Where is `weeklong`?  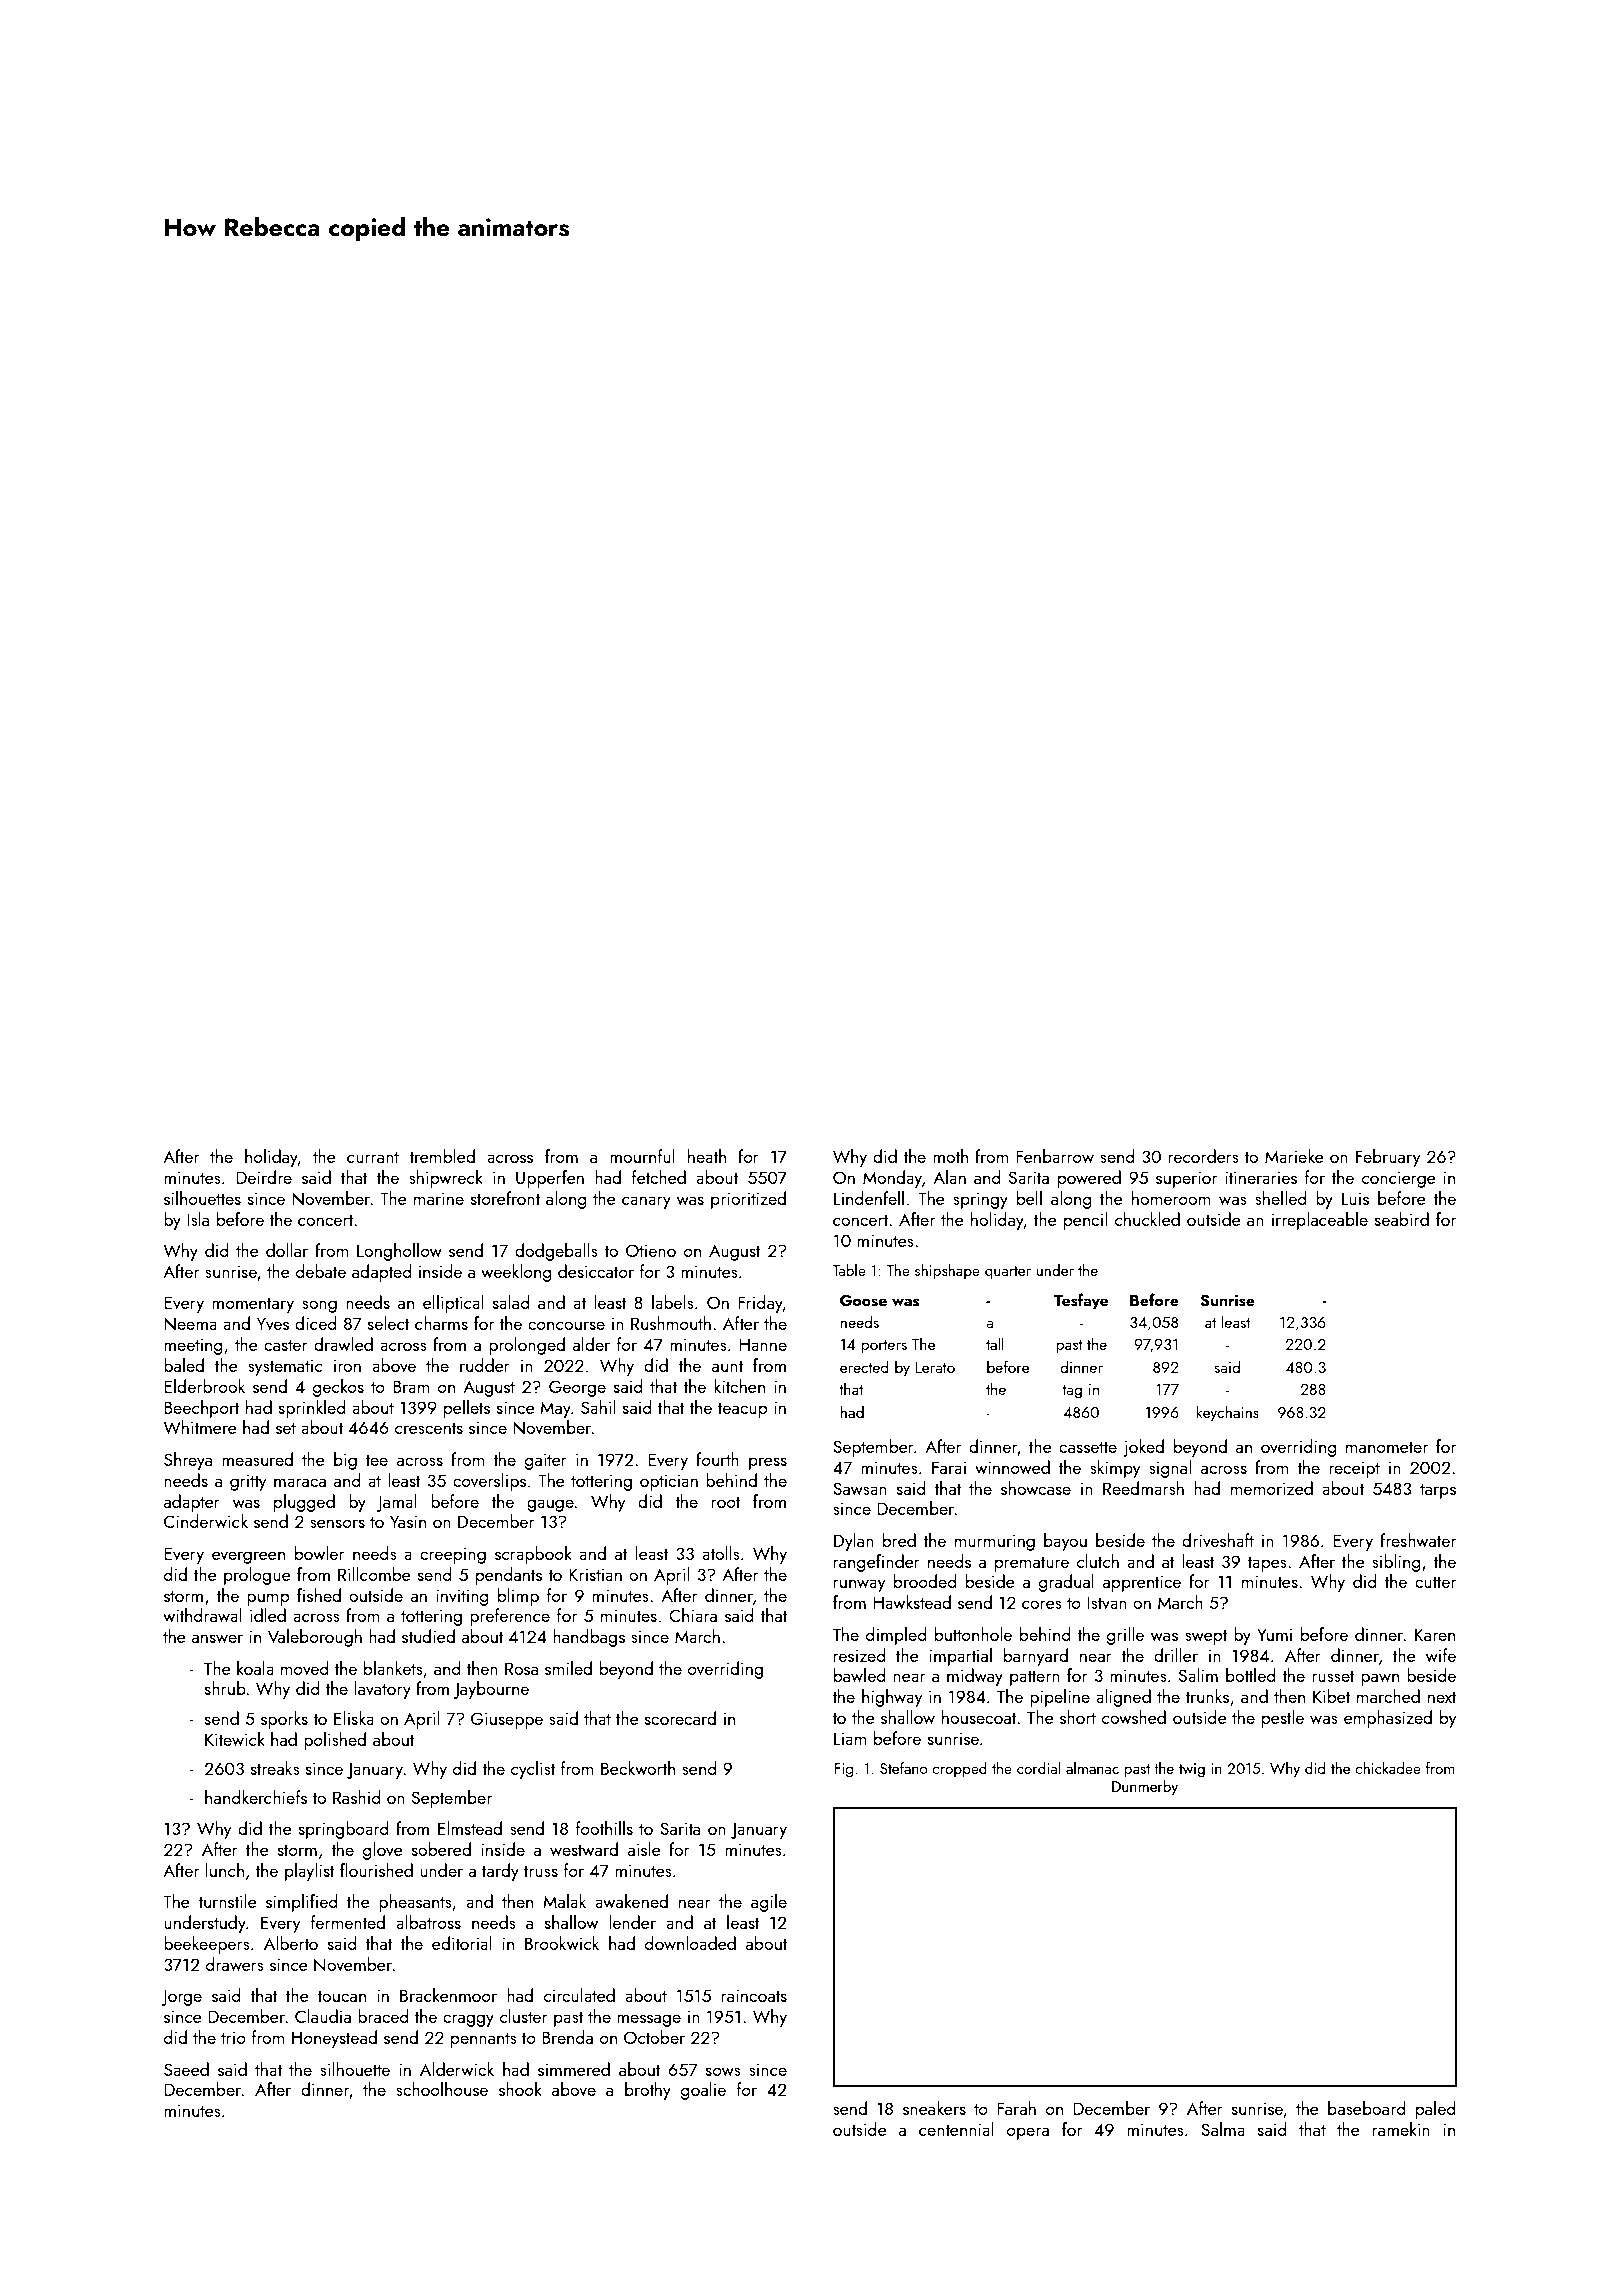
weeklong is located at coordinates (516, 1273).
